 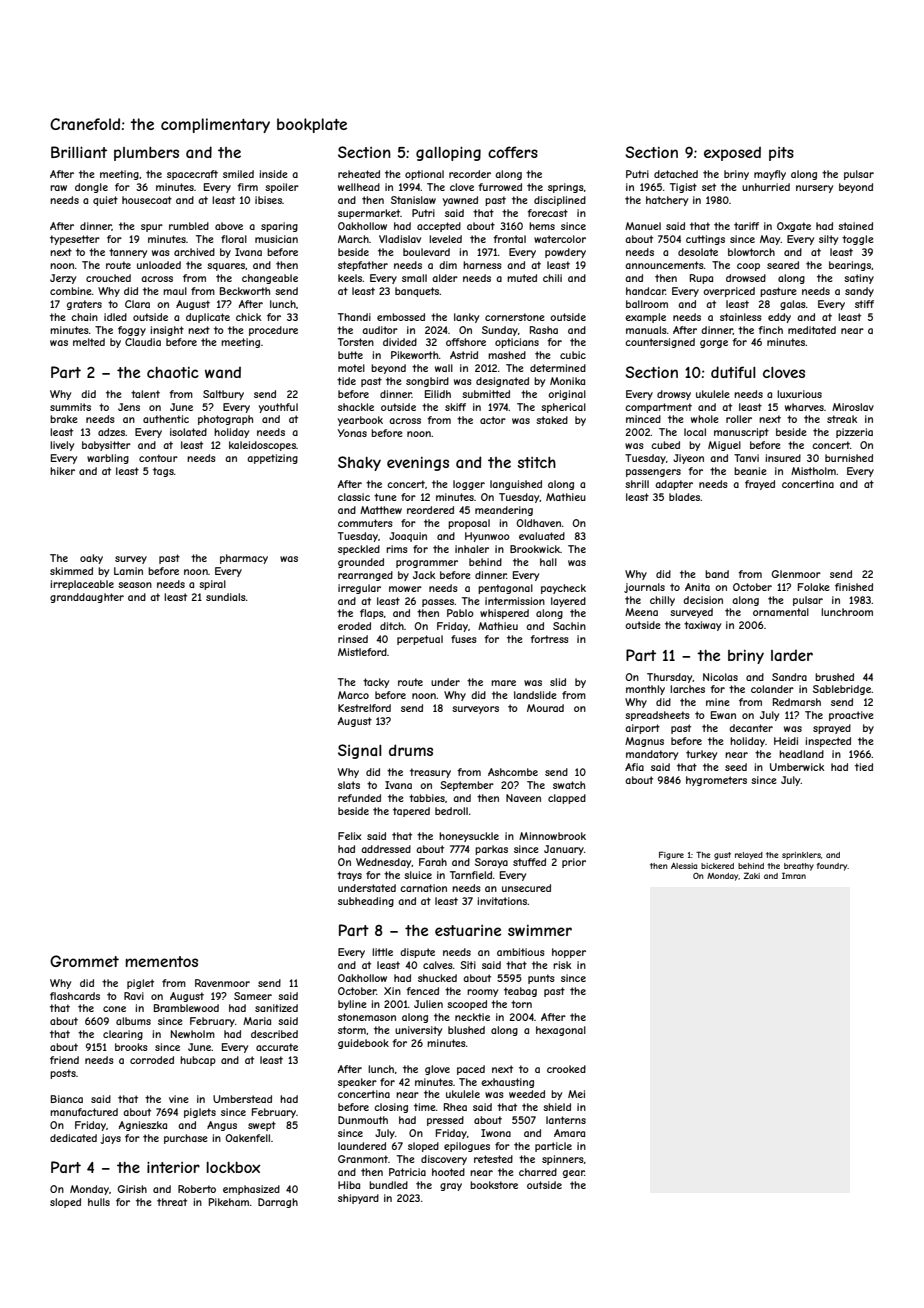 I want to click on coffers, so click(x=513, y=152).
